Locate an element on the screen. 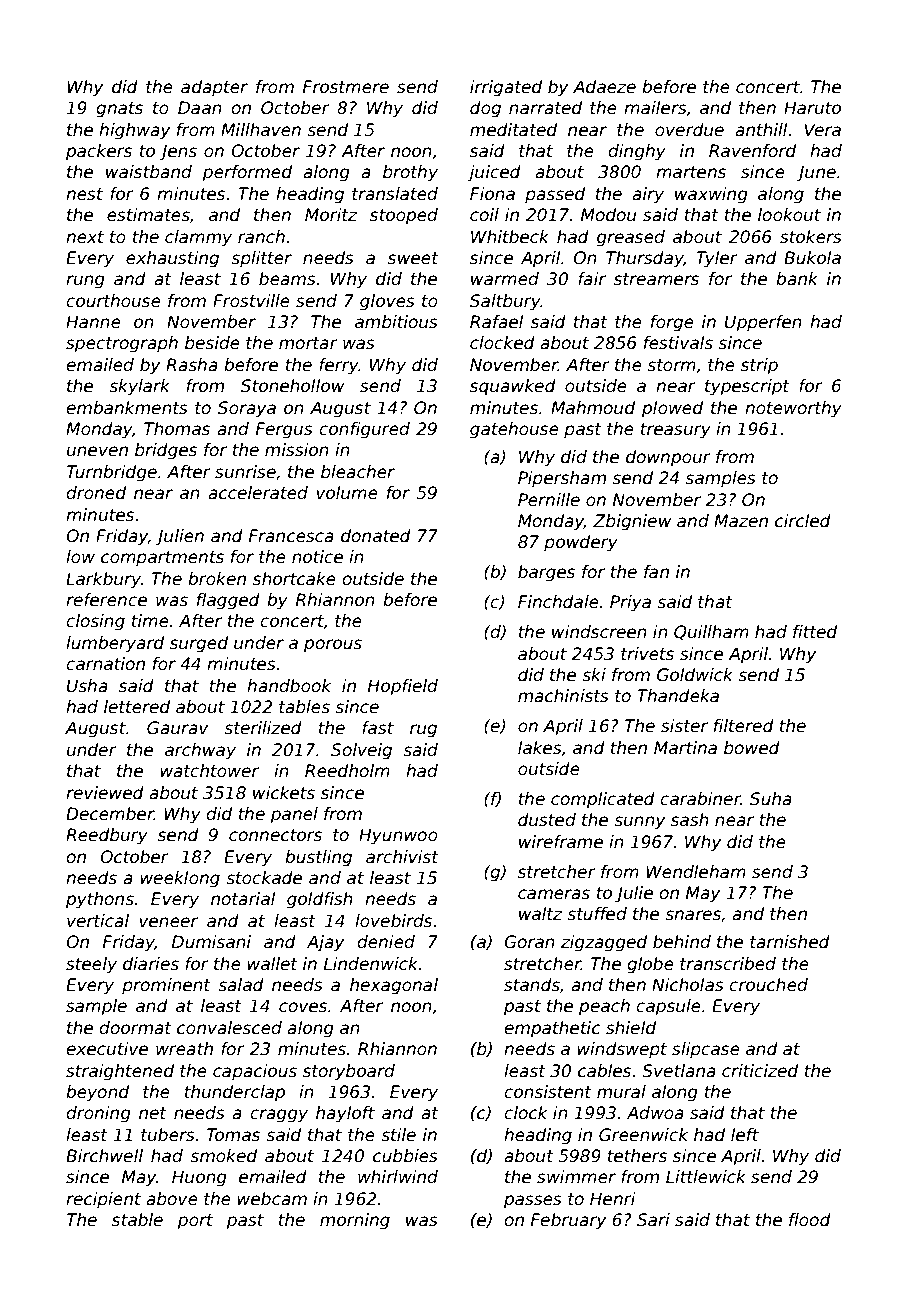 This screenshot has width=908, height=1316. Adaeze is located at coordinates (604, 87).
